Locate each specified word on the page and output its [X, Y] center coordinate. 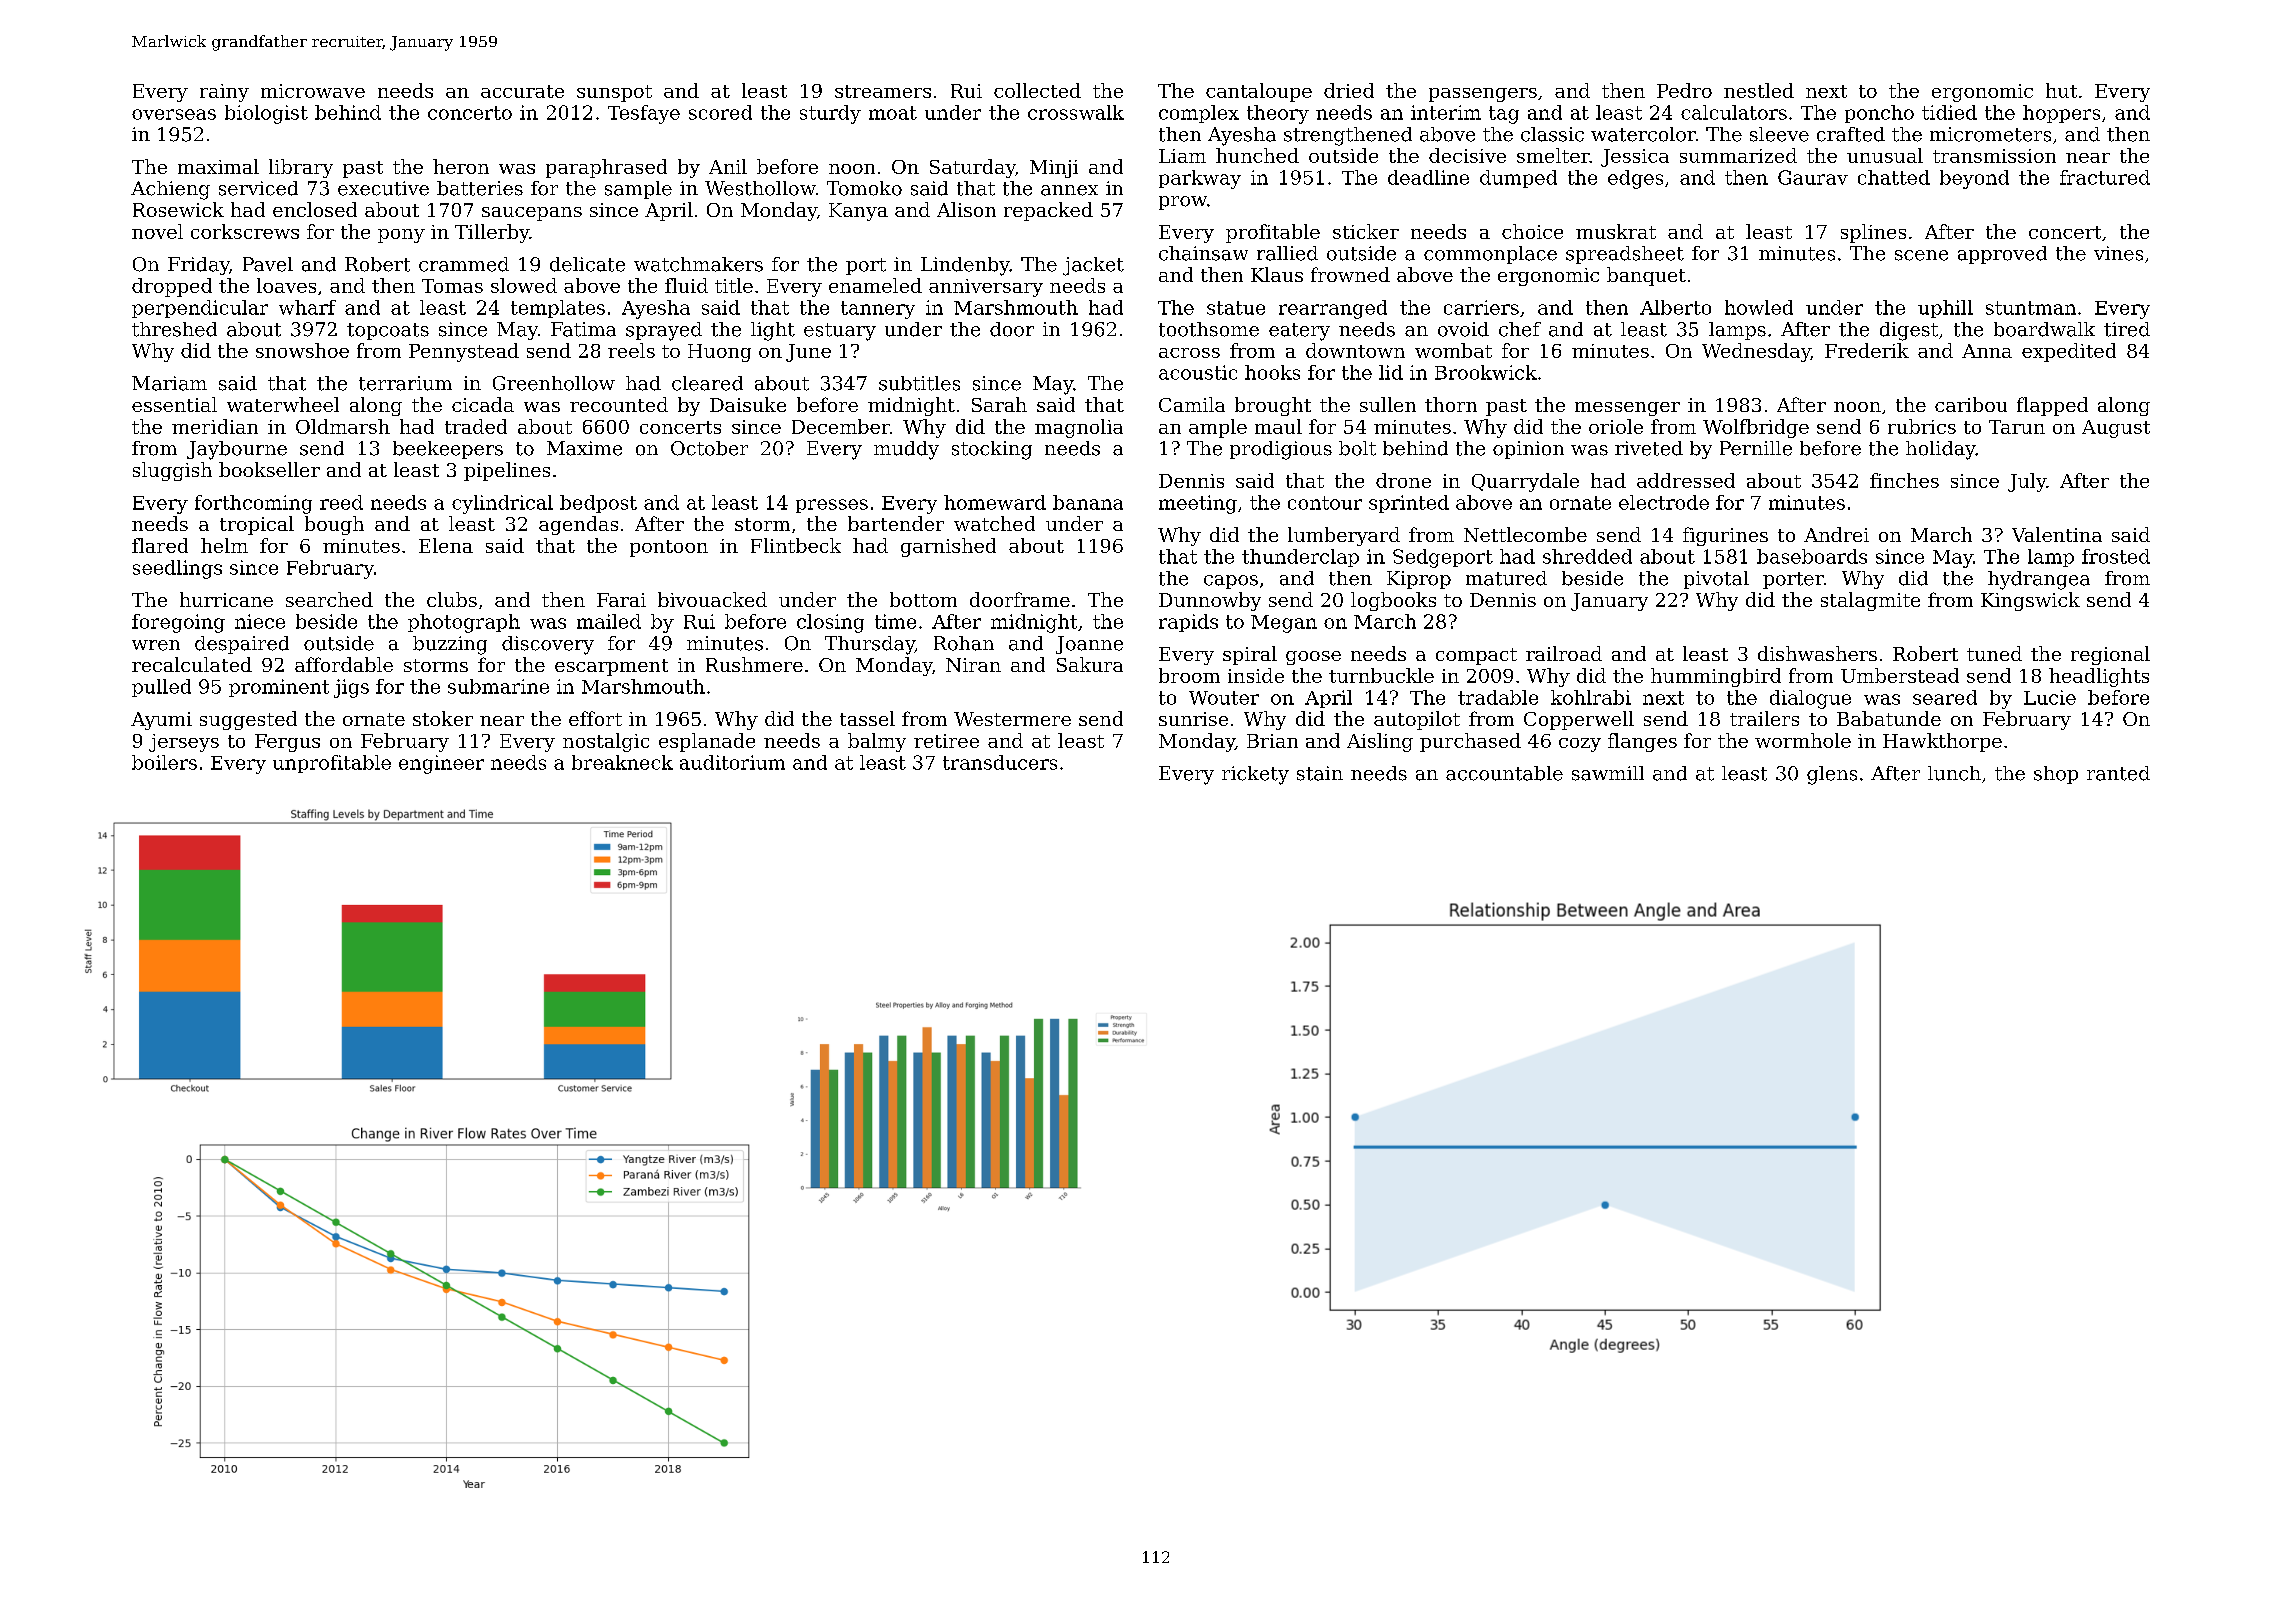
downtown [1355, 350]
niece [260, 621]
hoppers [2061, 114]
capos [1231, 582]
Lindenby [965, 266]
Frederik [1867, 350]
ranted [2118, 773]
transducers [1000, 762]
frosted [2116, 556]
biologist [266, 114]
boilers [164, 762]
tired [2127, 329]
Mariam [169, 383]
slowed [524, 285]
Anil [728, 166]
